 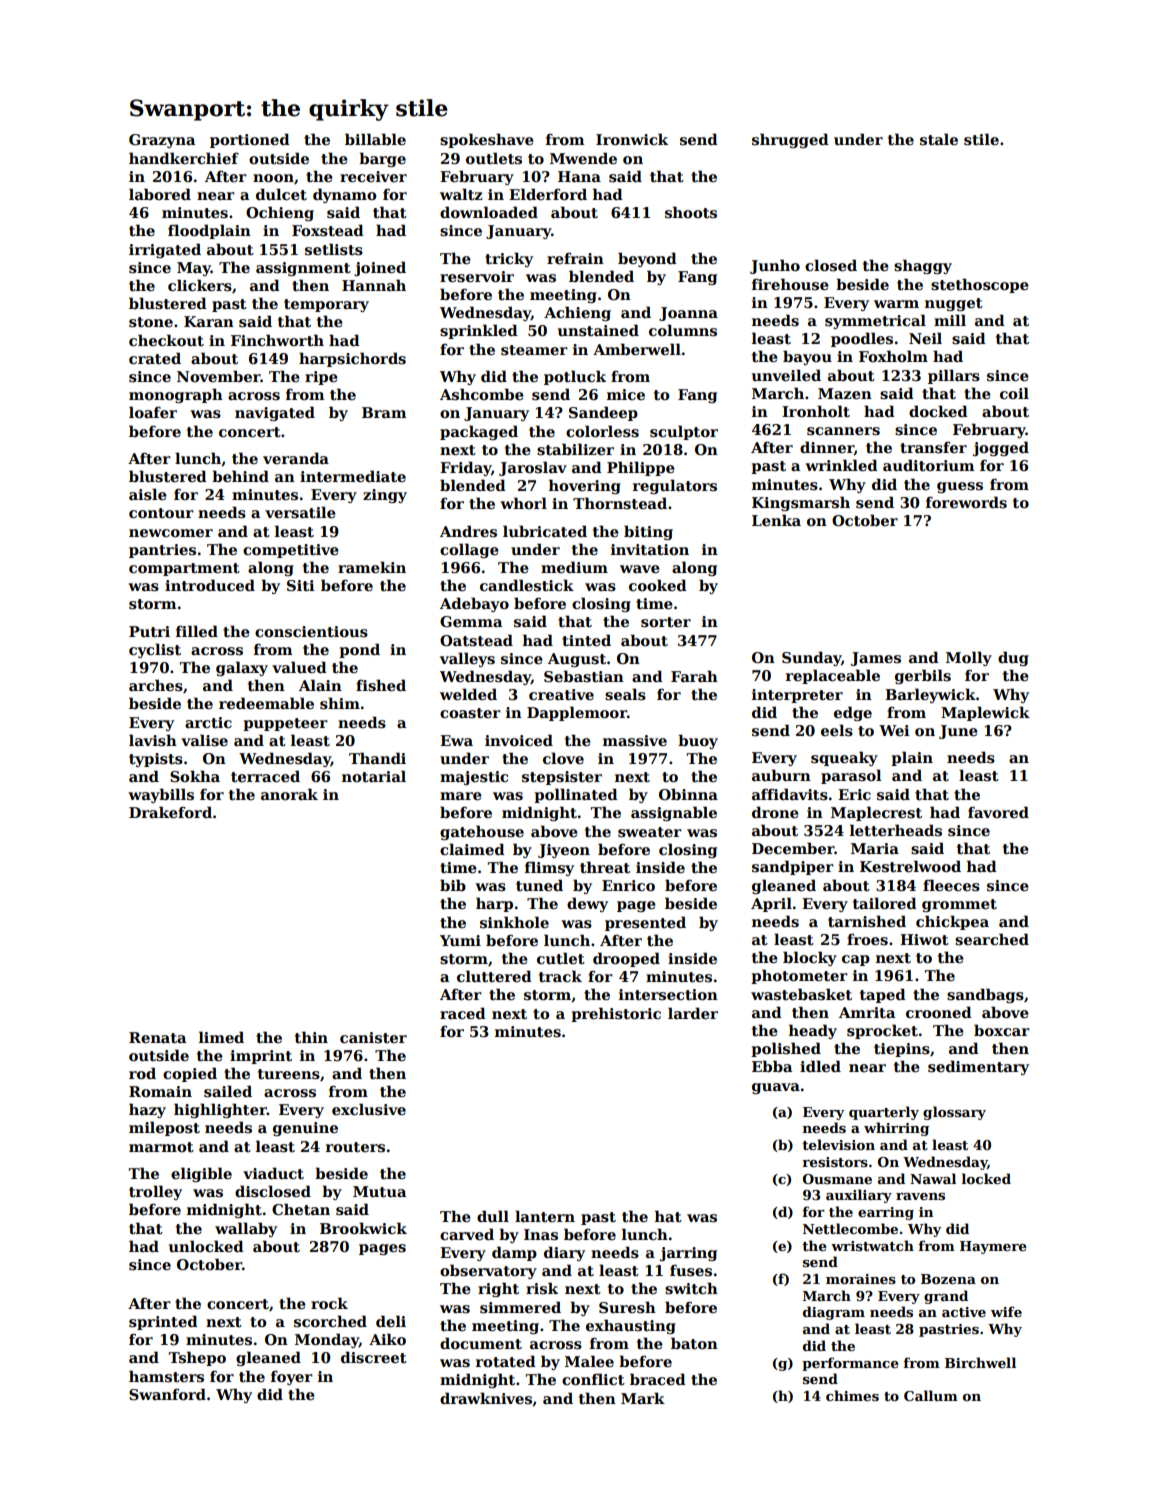 I want to click on stale, so click(x=939, y=139).
